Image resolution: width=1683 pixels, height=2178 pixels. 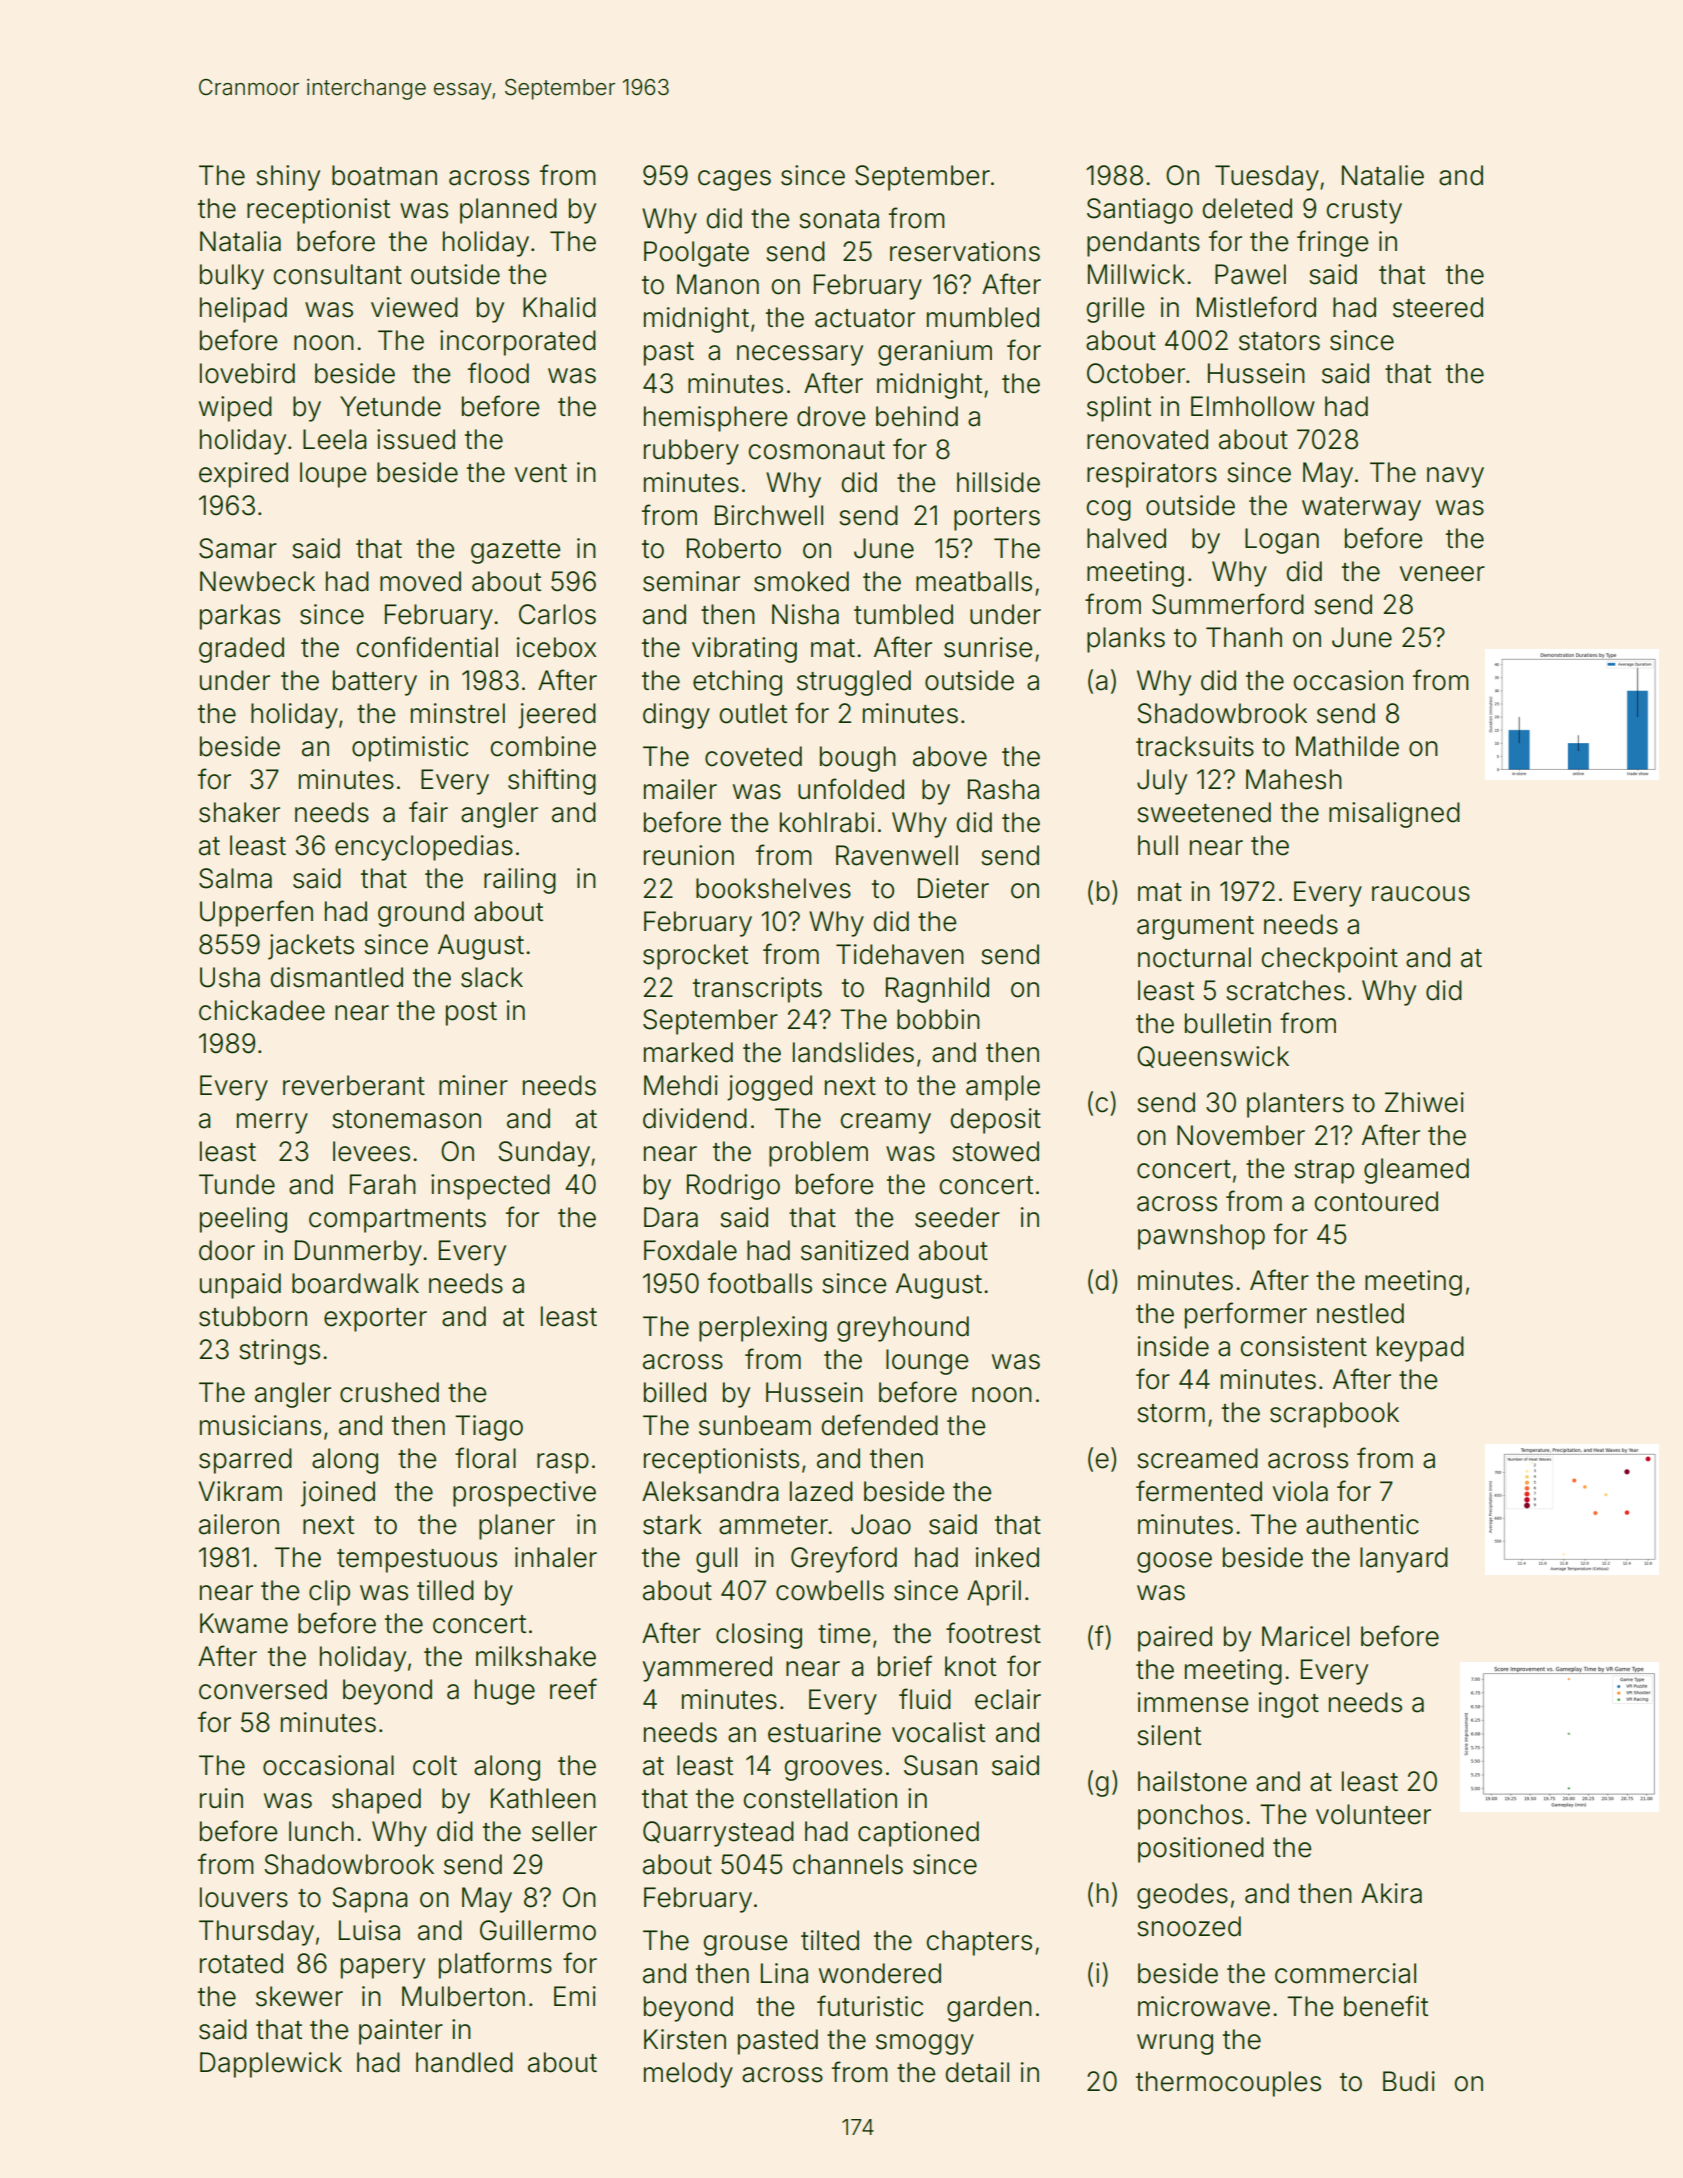 What do you see at coordinates (240, 1491) in the page?
I see `Vikram` at bounding box center [240, 1491].
